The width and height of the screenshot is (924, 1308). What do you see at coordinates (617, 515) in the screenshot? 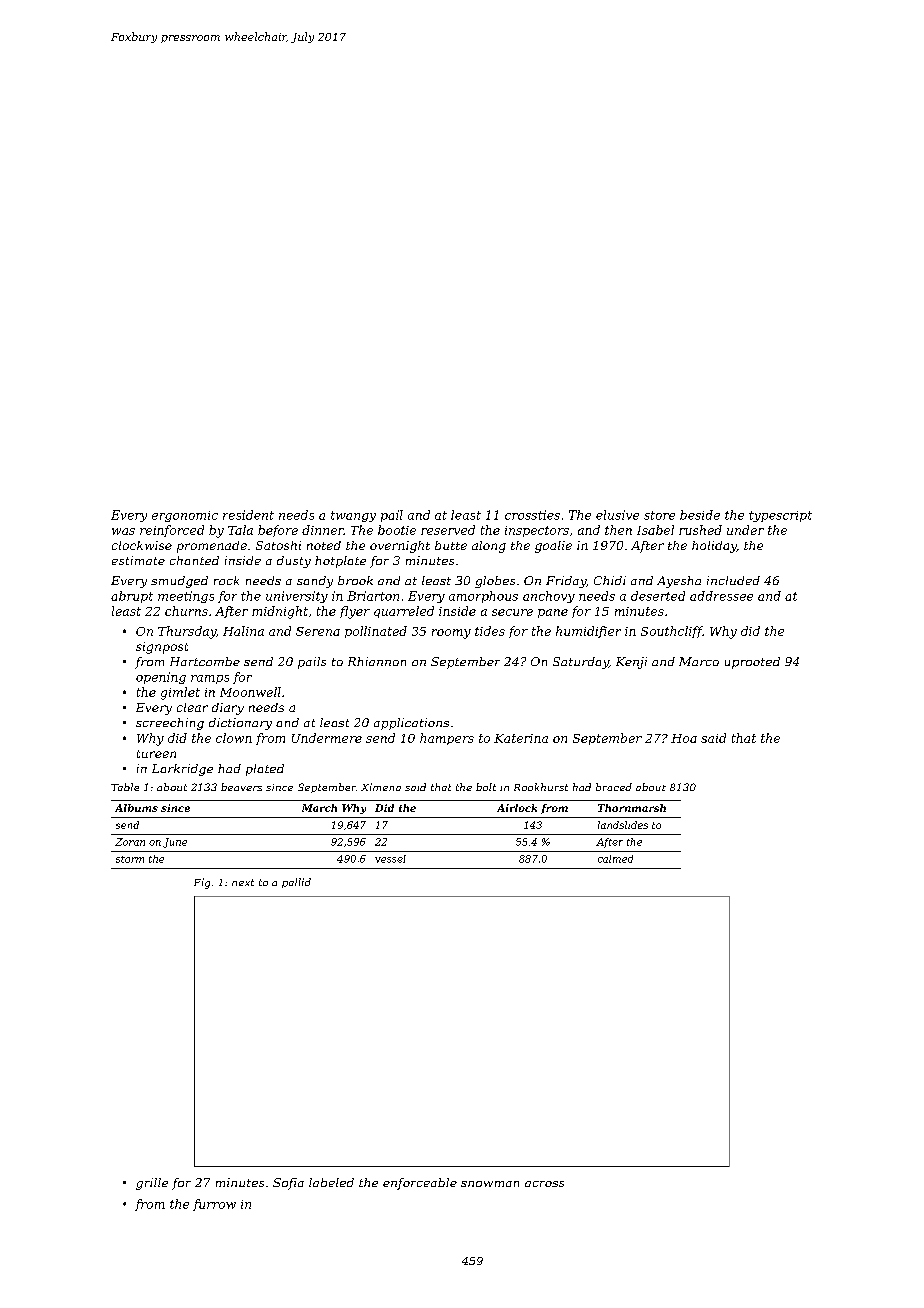
I see `elusive` at bounding box center [617, 515].
